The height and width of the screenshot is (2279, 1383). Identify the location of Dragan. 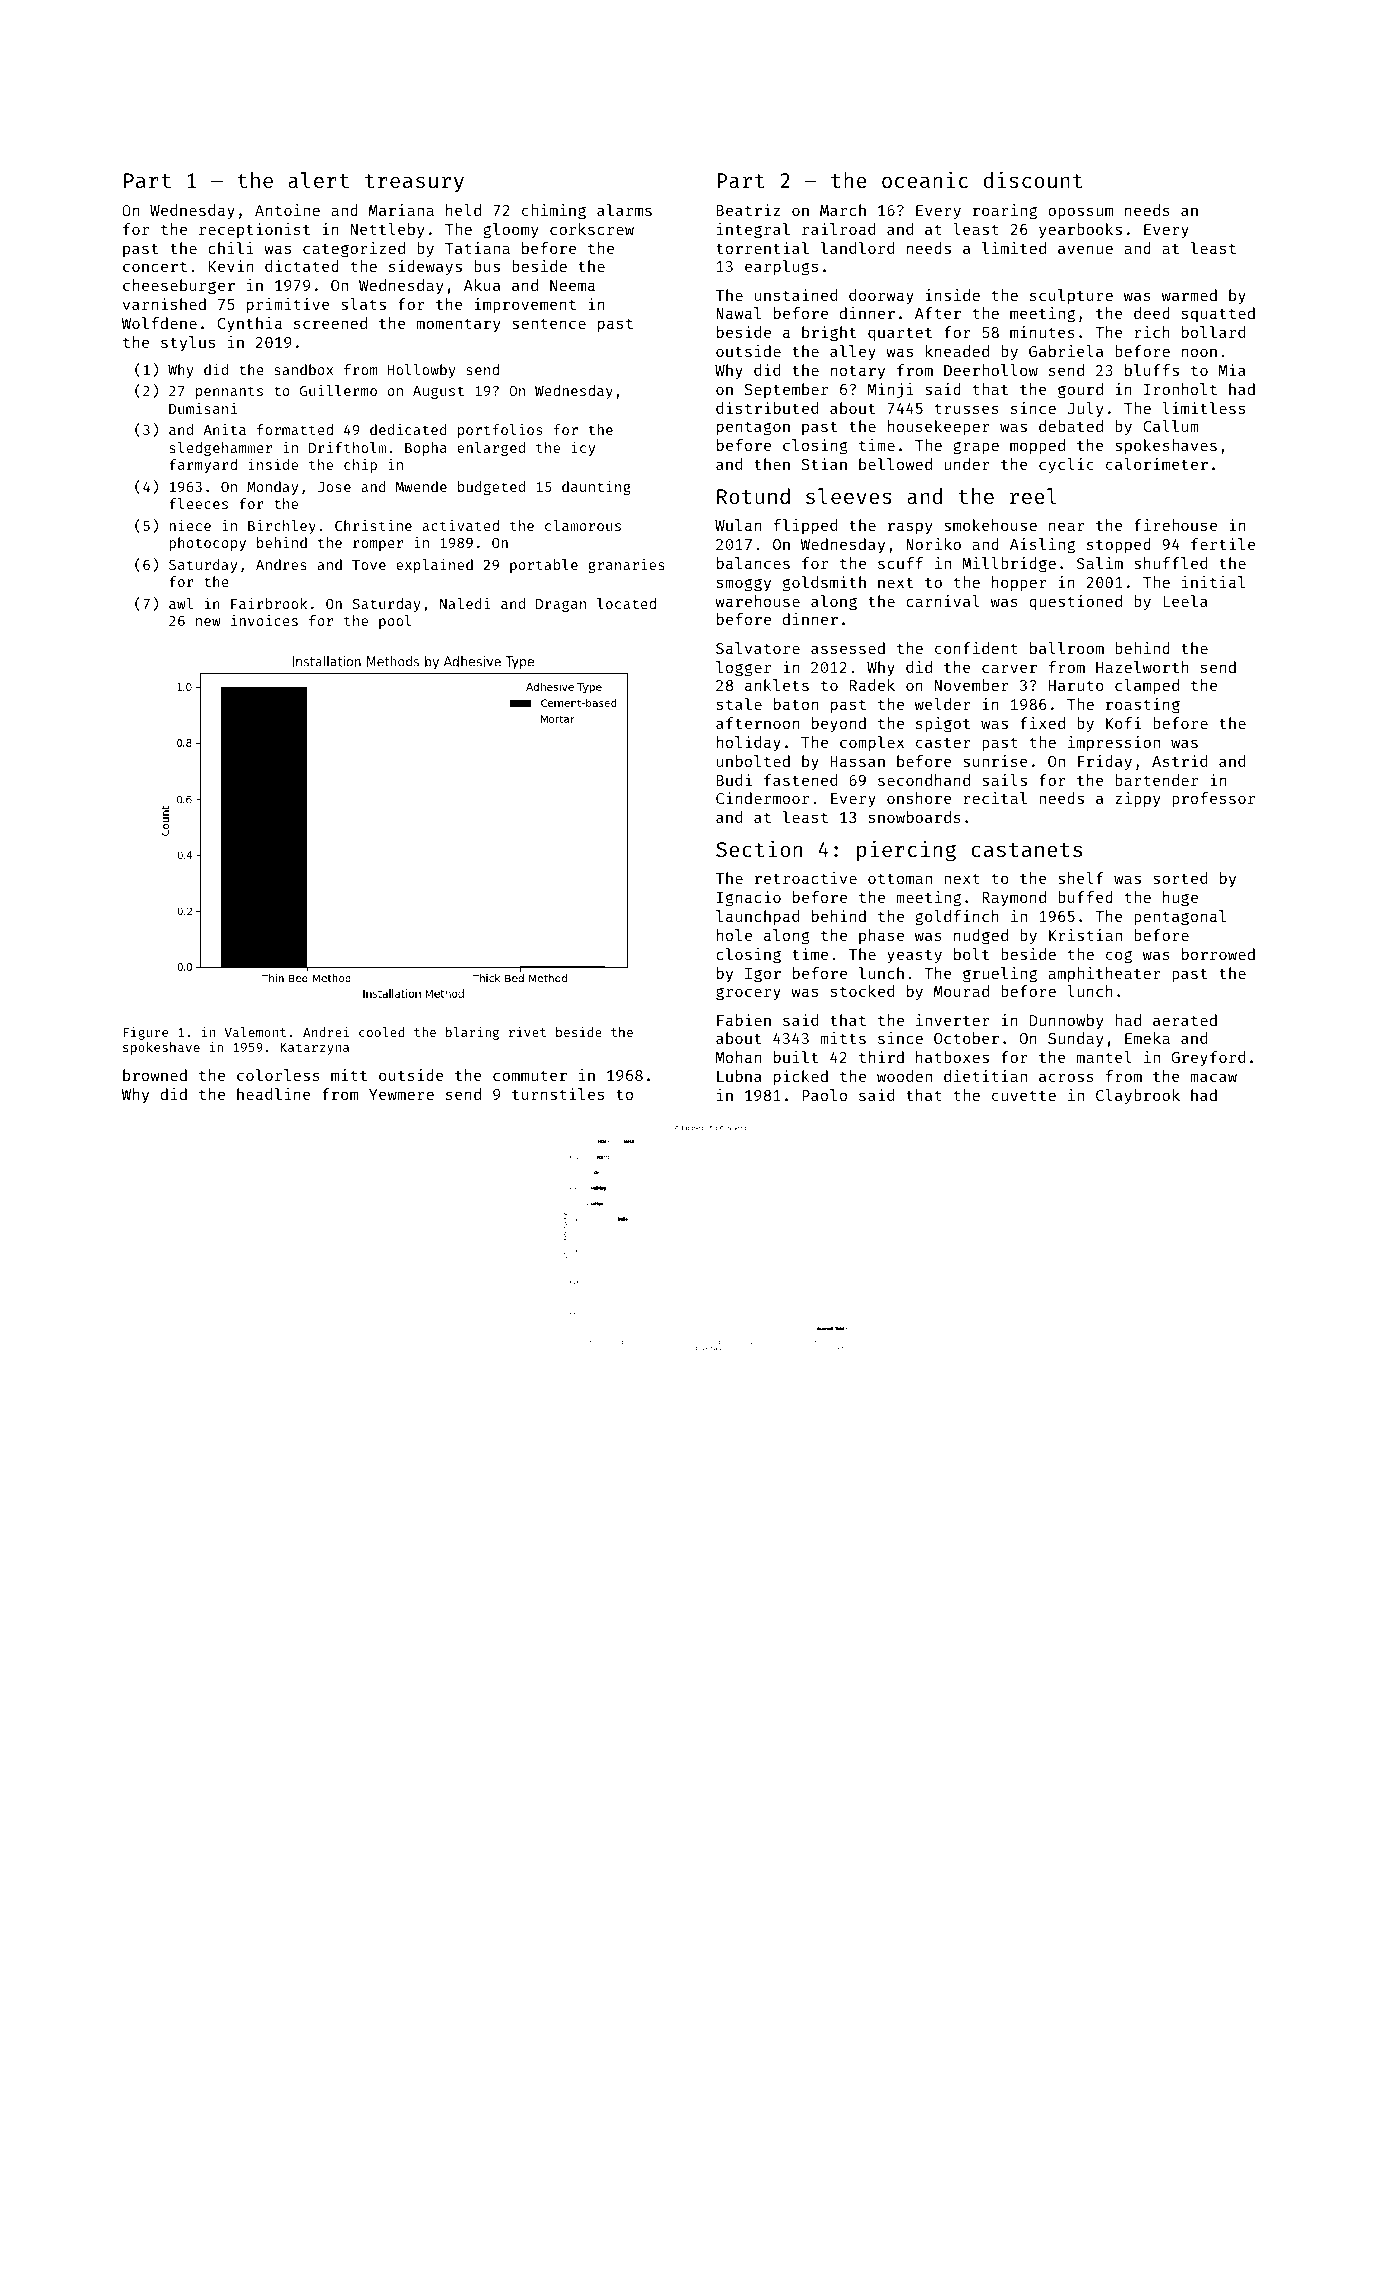
(561, 605).
